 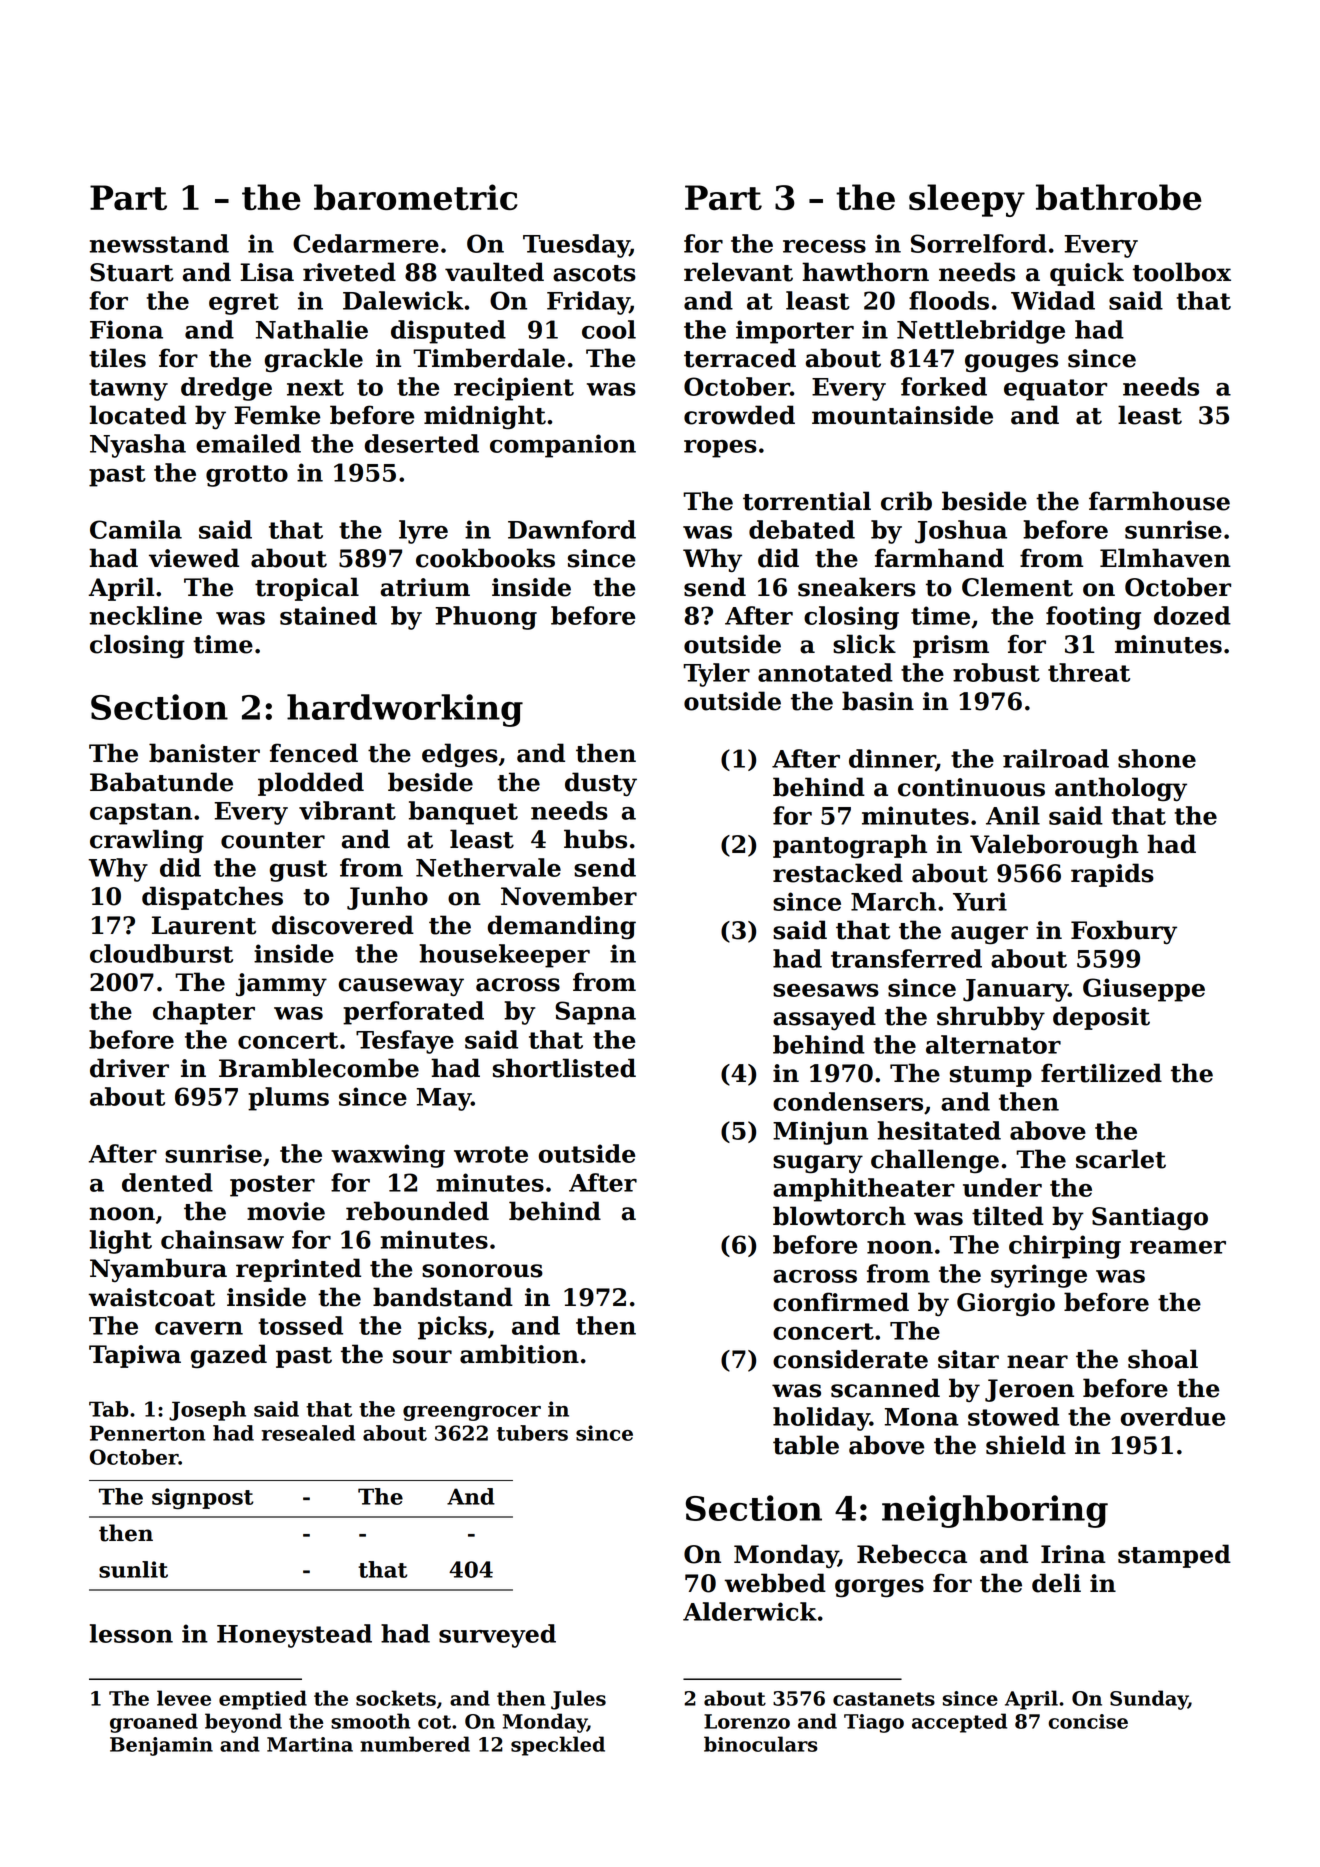 I want to click on recess, so click(x=824, y=246).
